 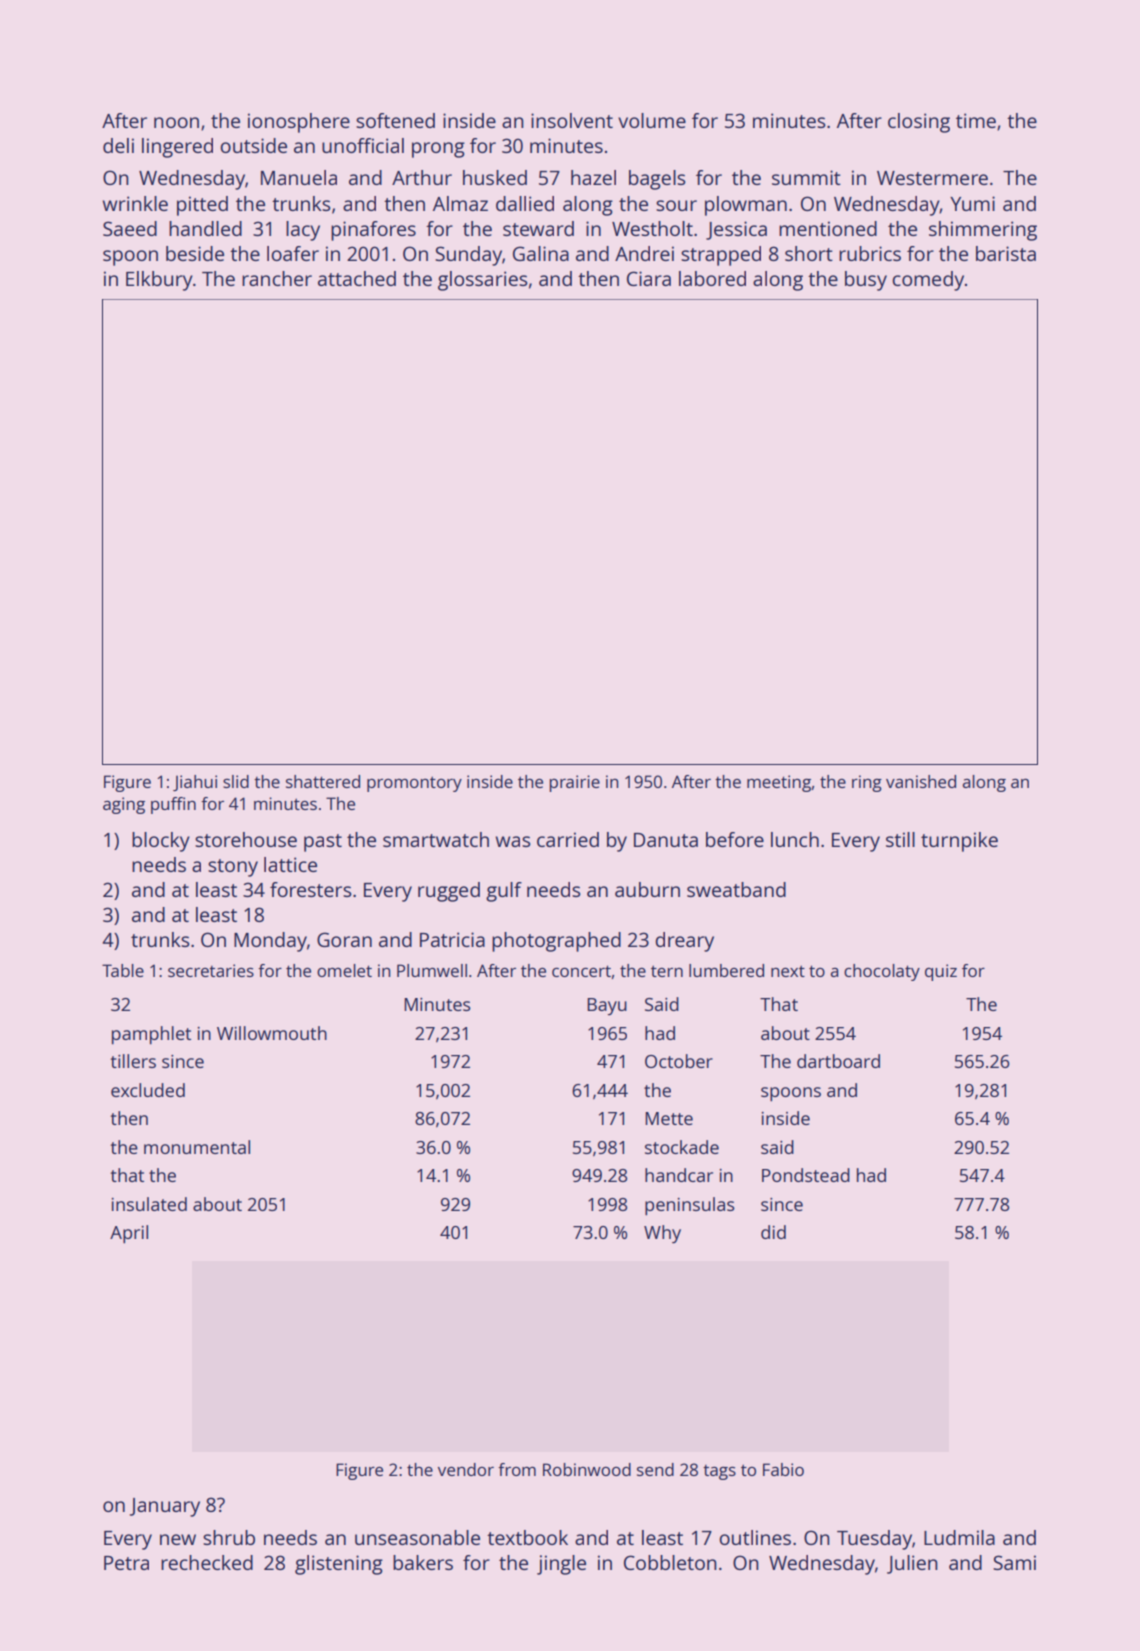 What do you see at coordinates (339, 1565) in the screenshot?
I see `glistening` at bounding box center [339, 1565].
